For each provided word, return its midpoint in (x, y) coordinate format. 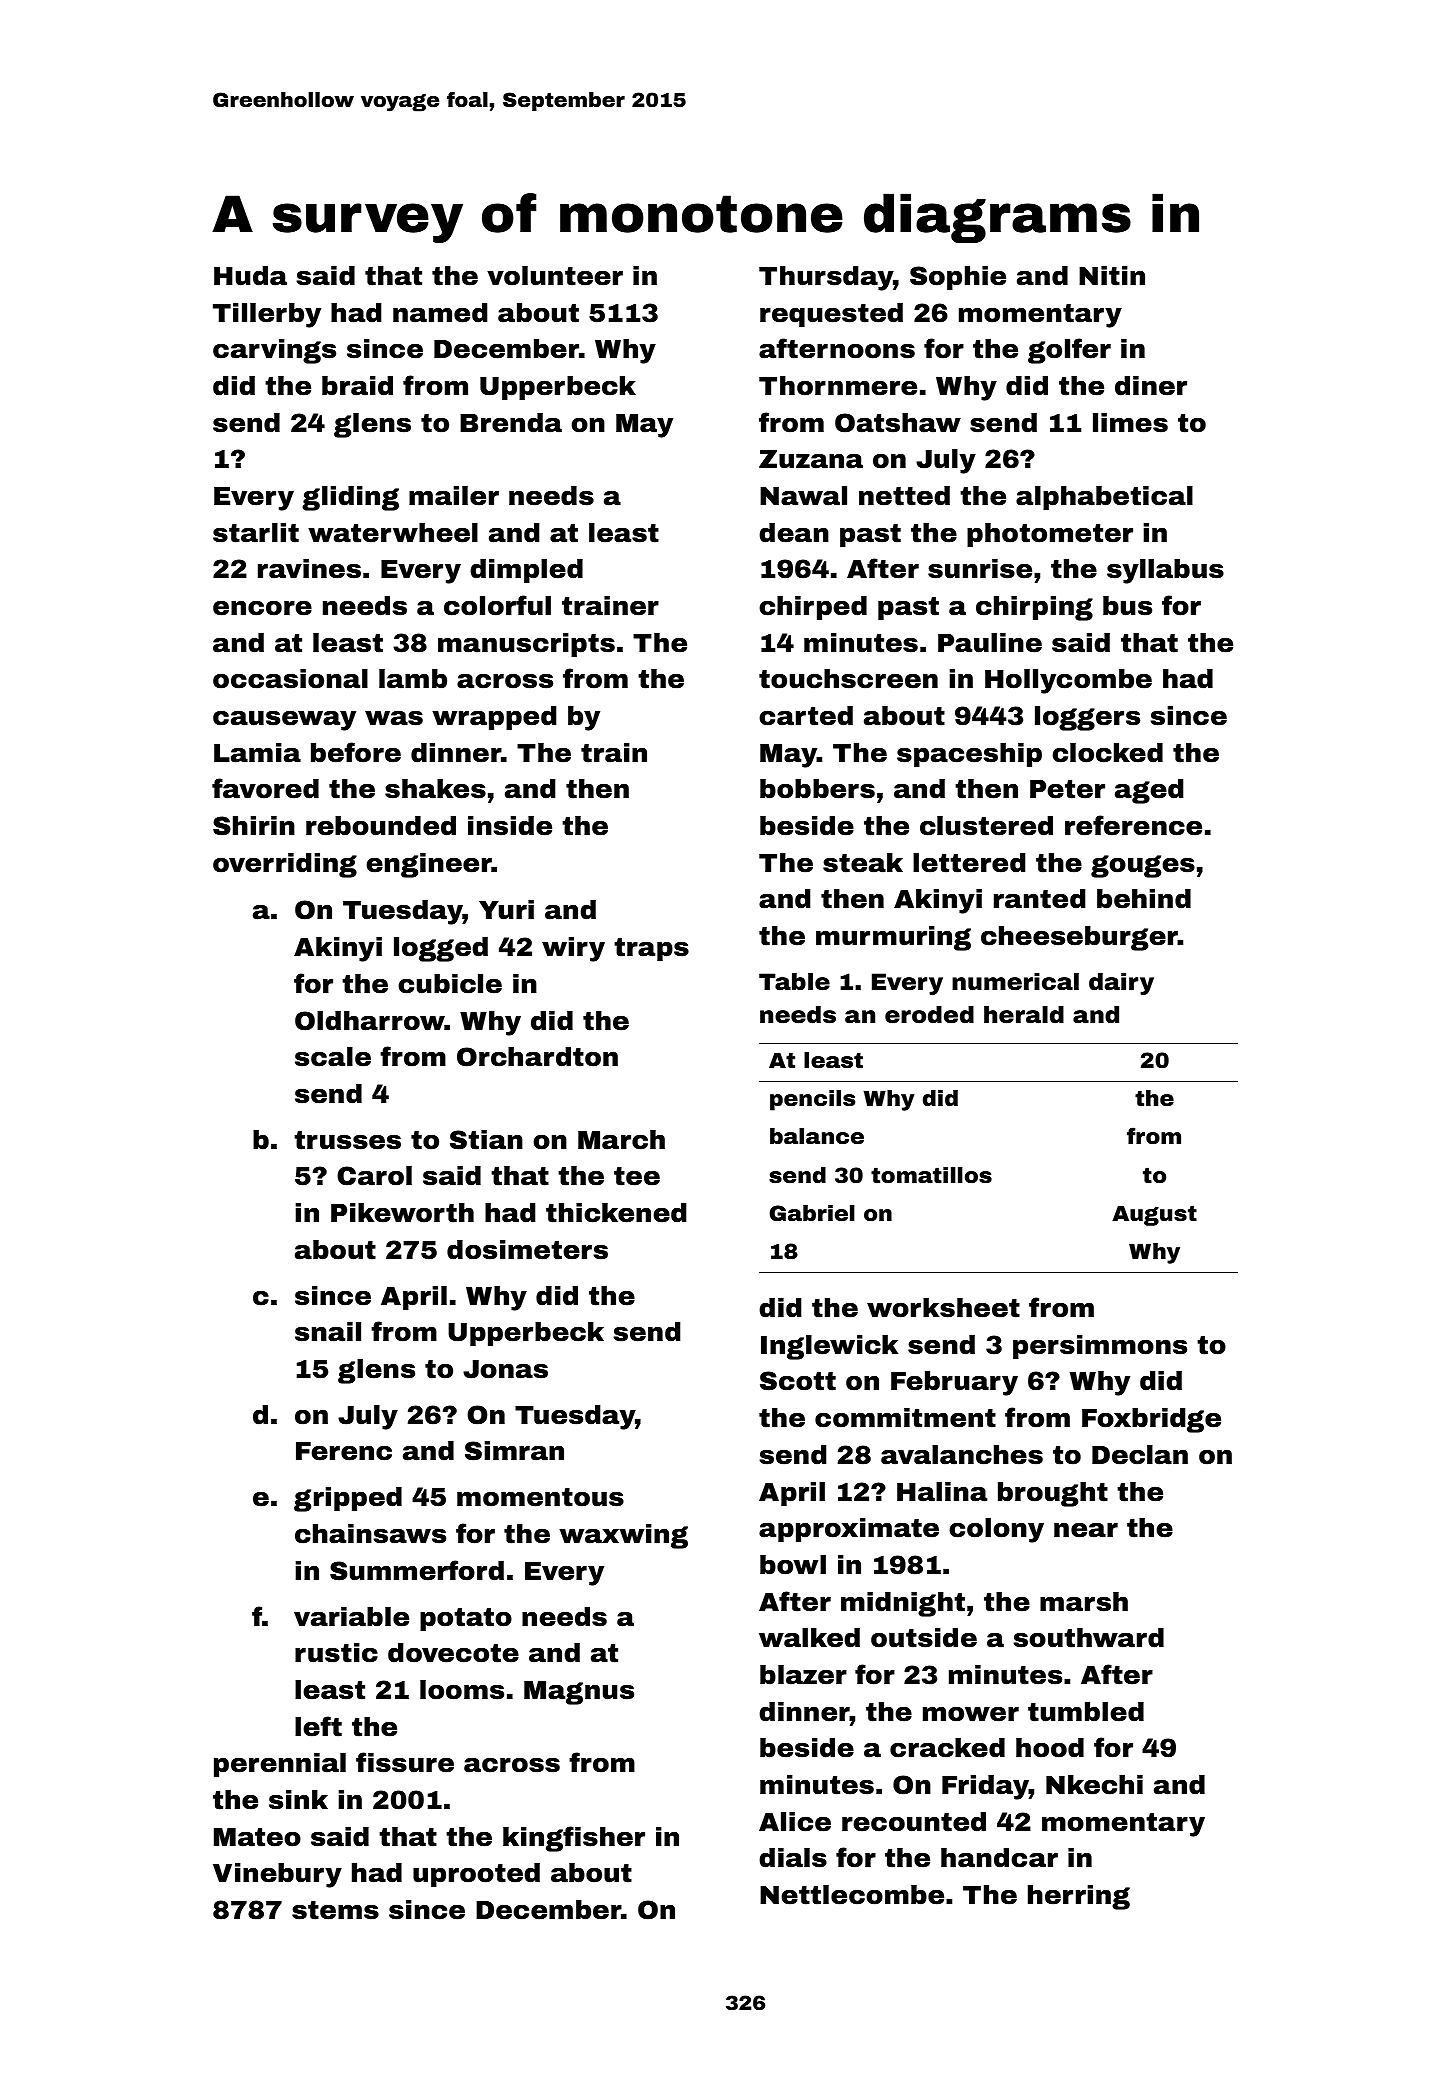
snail (328, 1332)
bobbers (817, 789)
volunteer (555, 276)
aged (1149, 791)
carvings (274, 351)
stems (335, 1910)
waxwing (623, 1536)
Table (794, 982)
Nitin (1112, 276)
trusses (347, 1140)
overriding (285, 865)
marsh (1084, 1602)
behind (1144, 899)
